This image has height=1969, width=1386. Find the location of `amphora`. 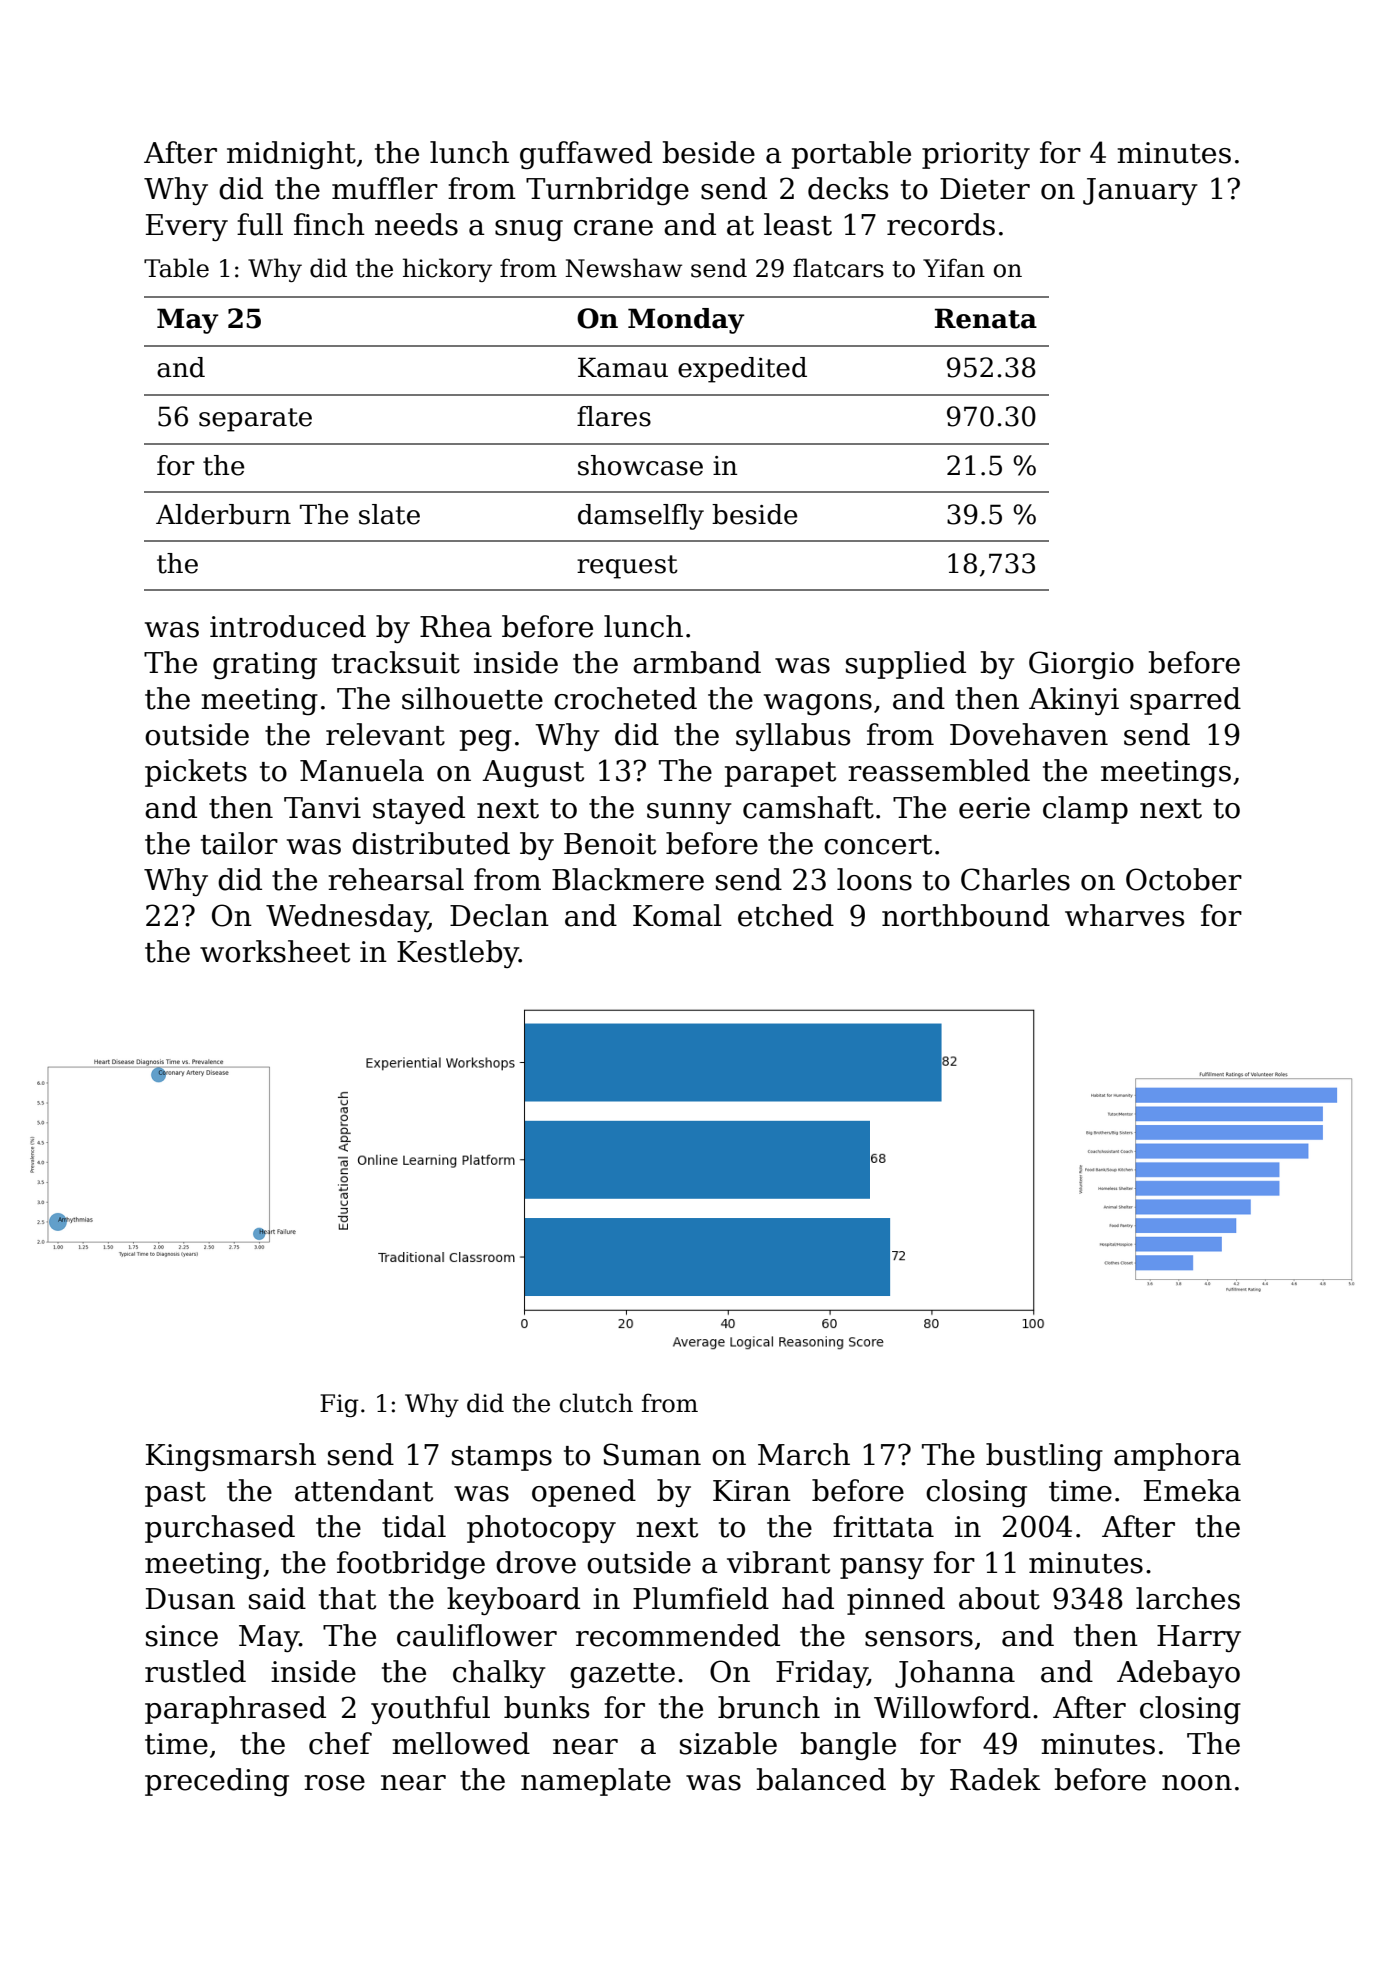

amphora is located at coordinates (1177, 1457).
